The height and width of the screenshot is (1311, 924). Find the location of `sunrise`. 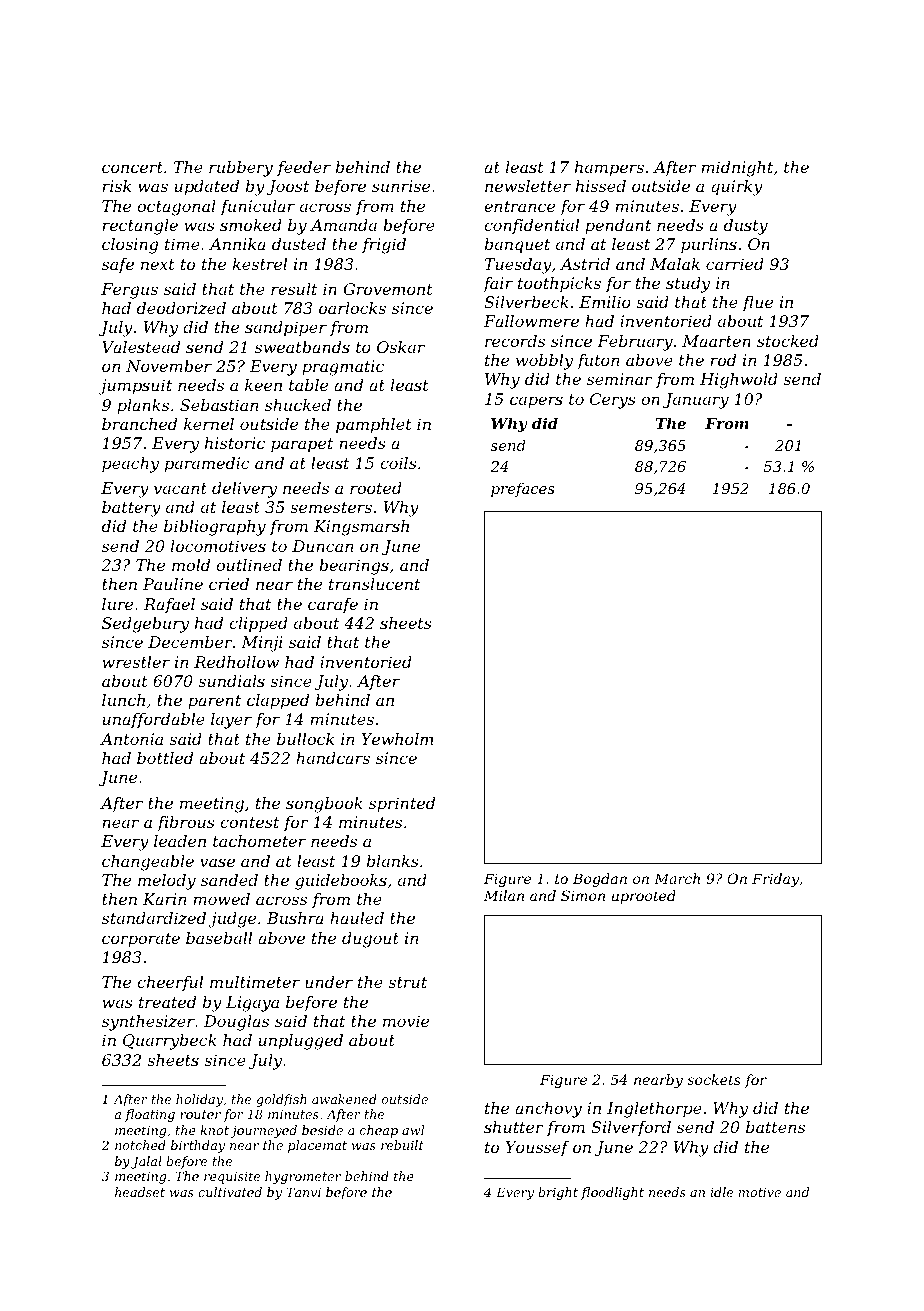

sunrise is located at coordinates (401, 186).
